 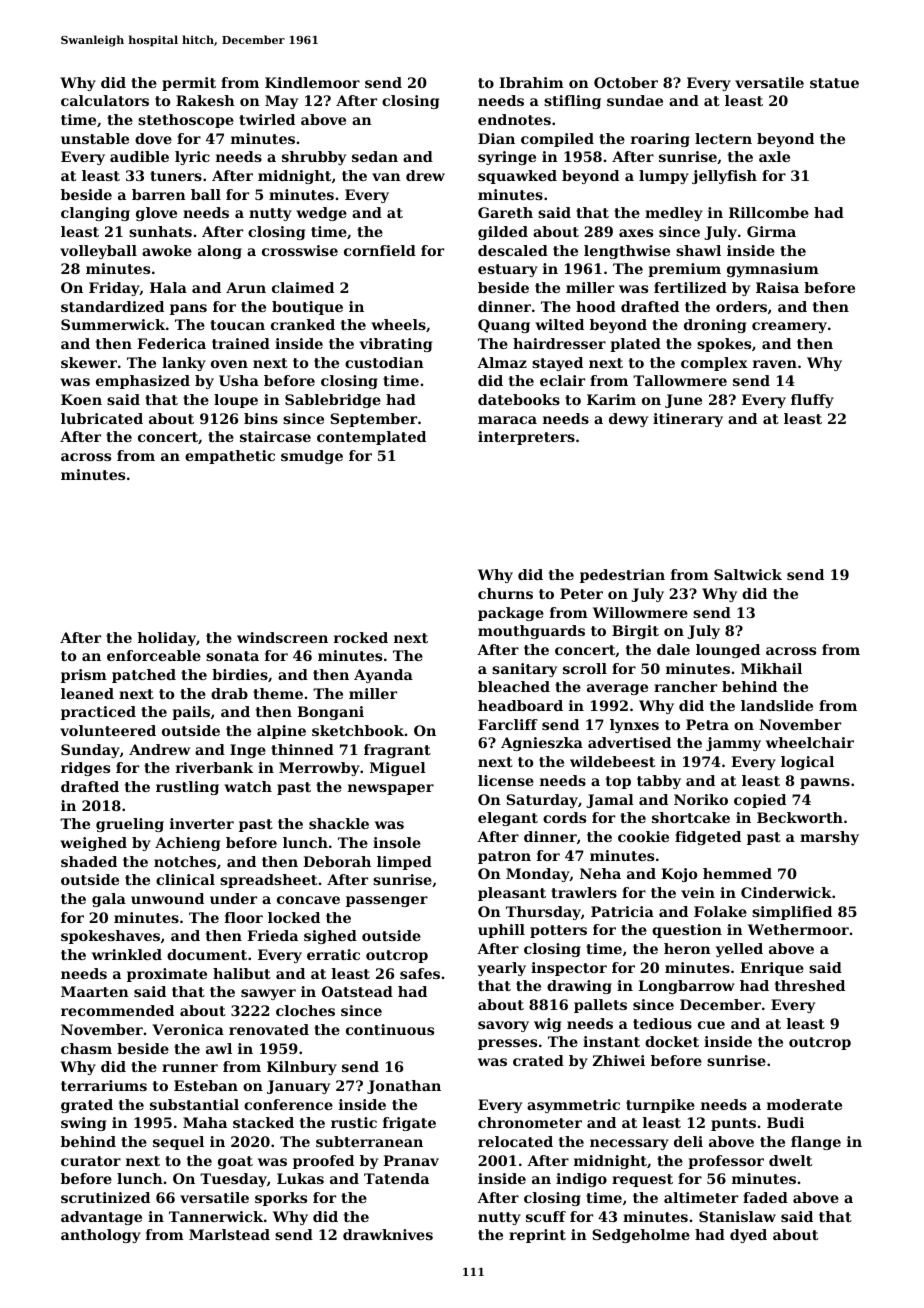 What do you see at coordinates (189, 84) in the page?
I see `permit` at bounding box center [189, 84].
